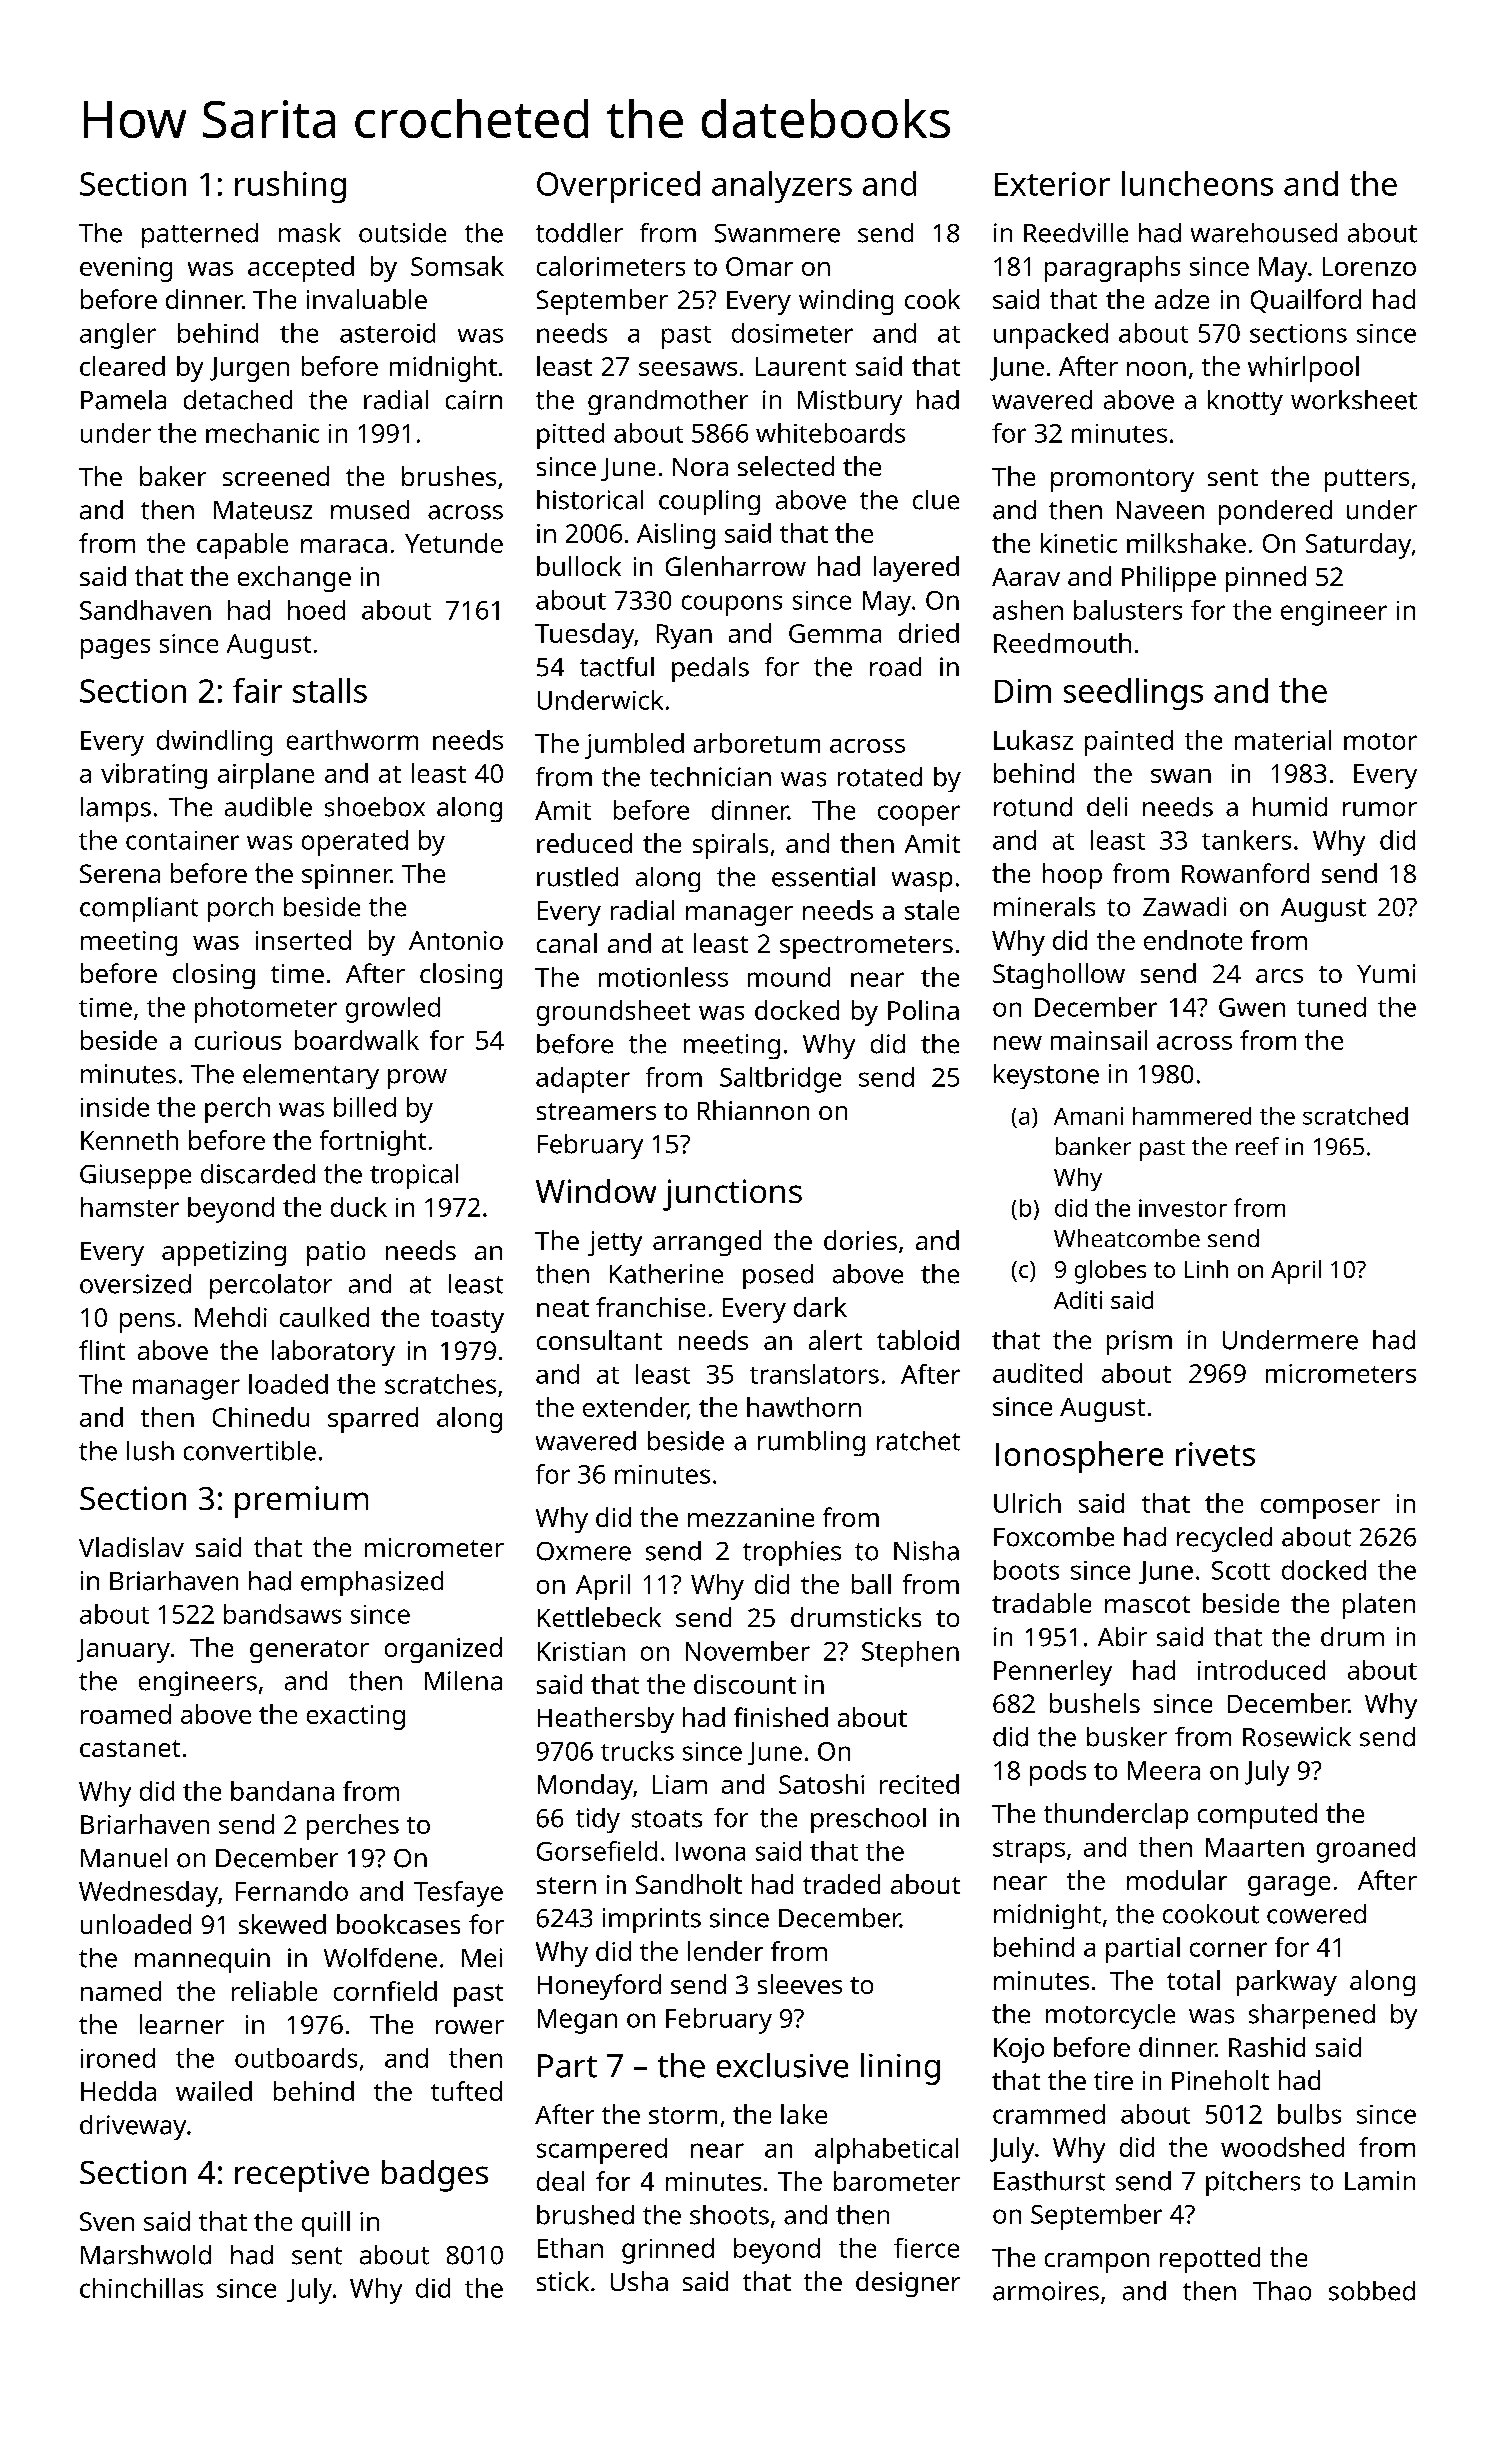 This screenshot has width=1496, height=2464. Describe the element at coordinates (200, 235) in the screenshot. I see `patterned` at that location.
